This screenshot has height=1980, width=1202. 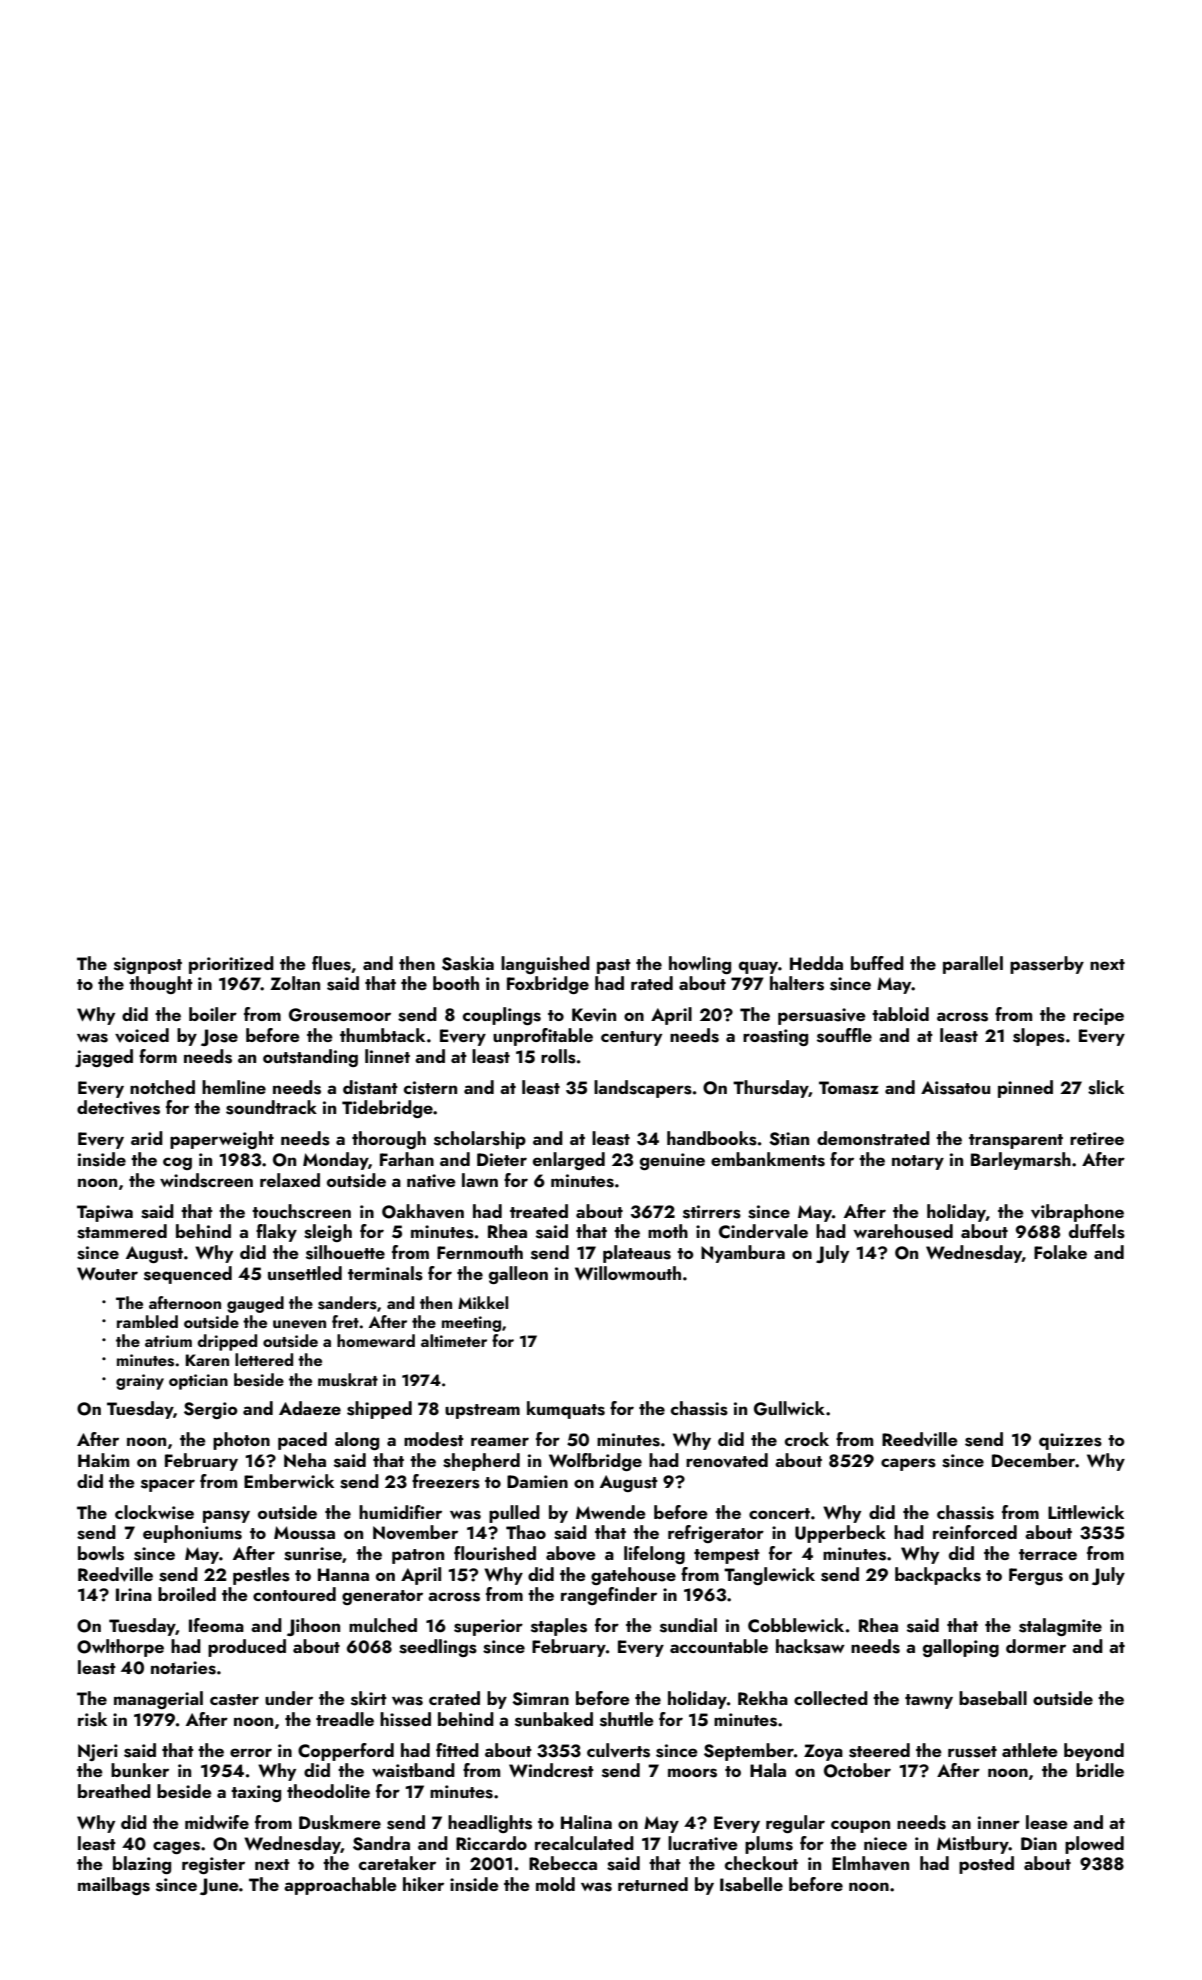 I want to click on recipe, so click(x=1098, y=1016).
